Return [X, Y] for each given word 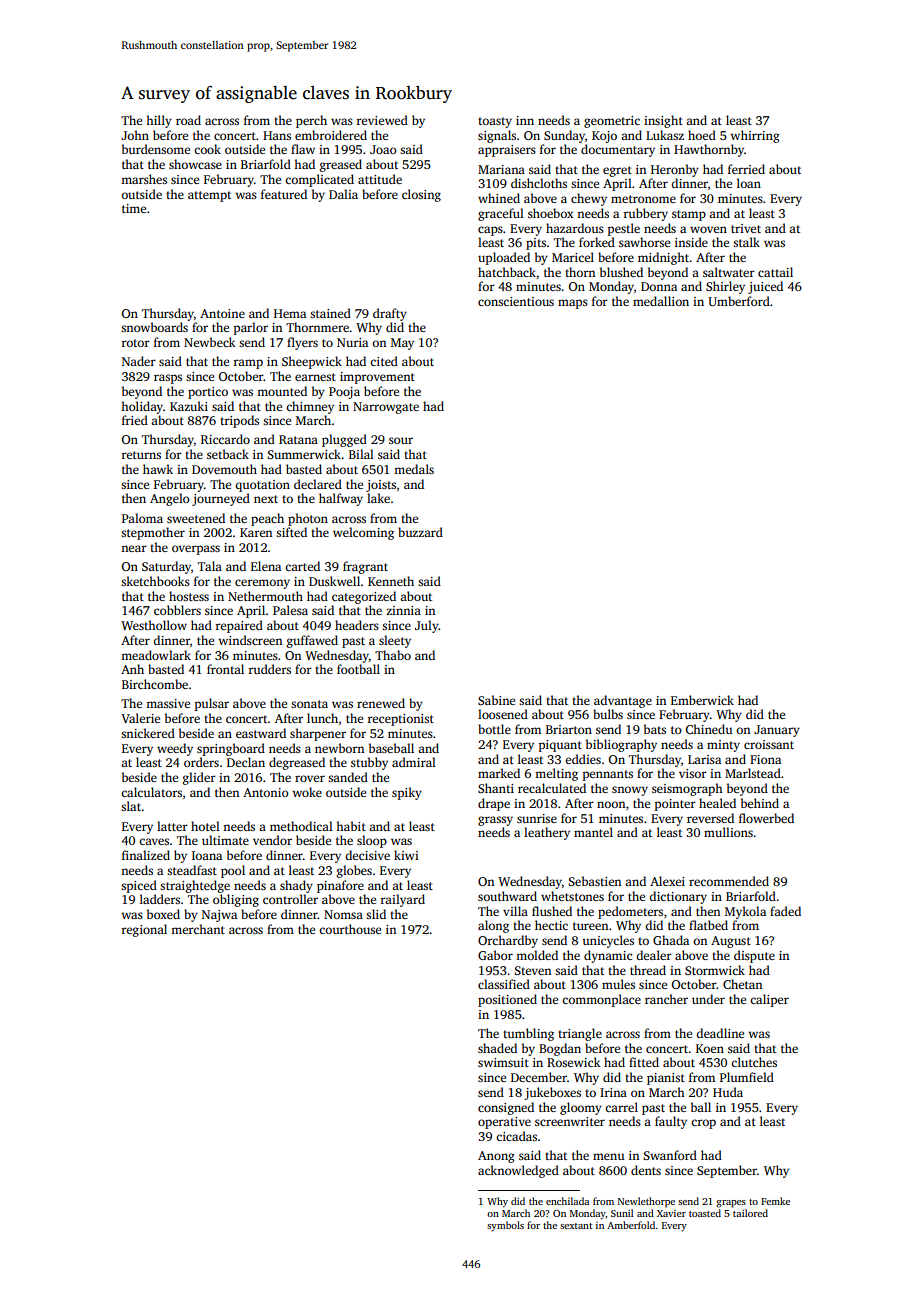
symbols [505, 1226]
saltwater [729, 272]
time [134, 208]
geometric [612, 122]
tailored [750, 1213]
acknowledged [518, 1171]
